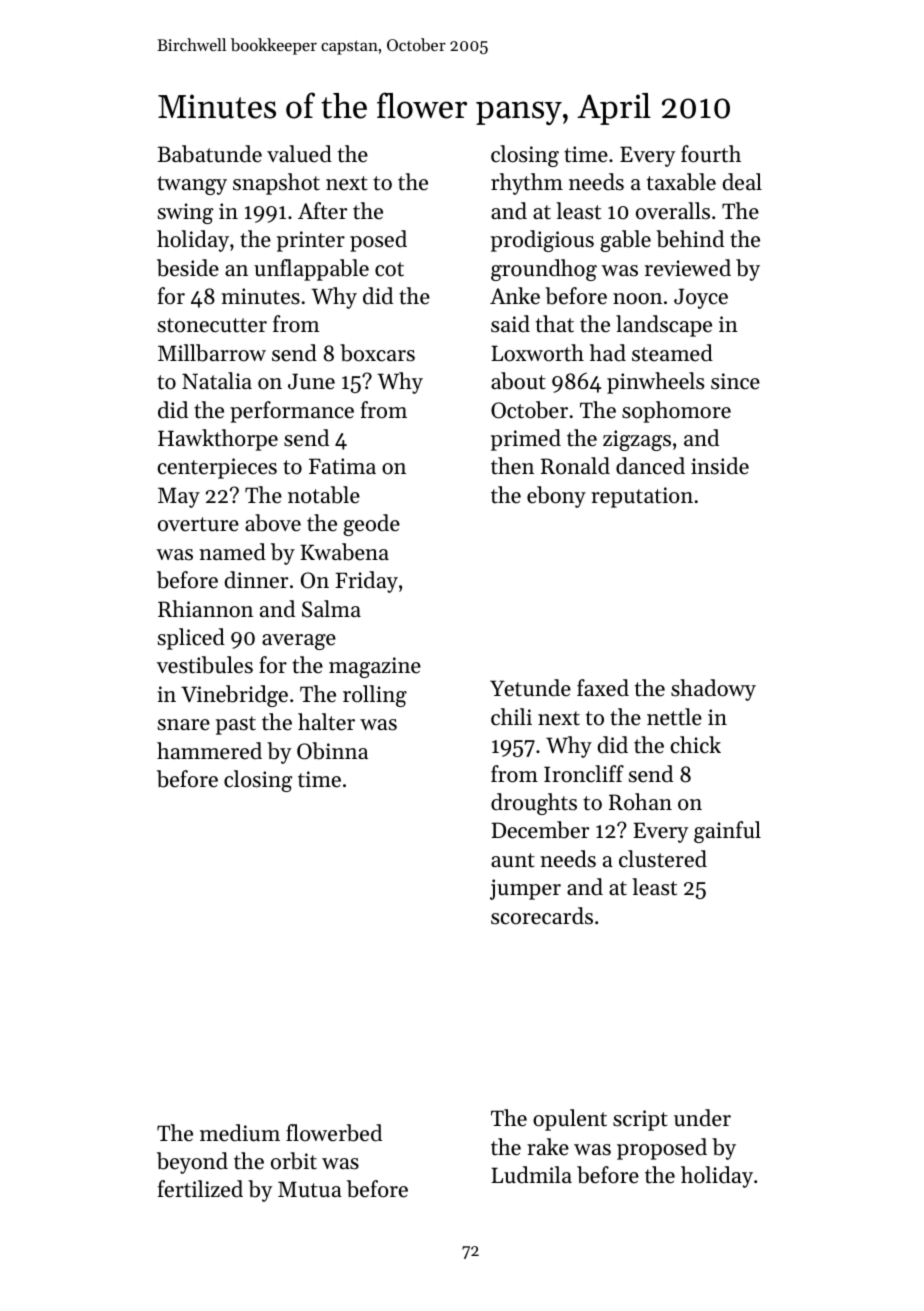 The image size is (924, 1311). I want to click on rhythm, so click(527, 184).
